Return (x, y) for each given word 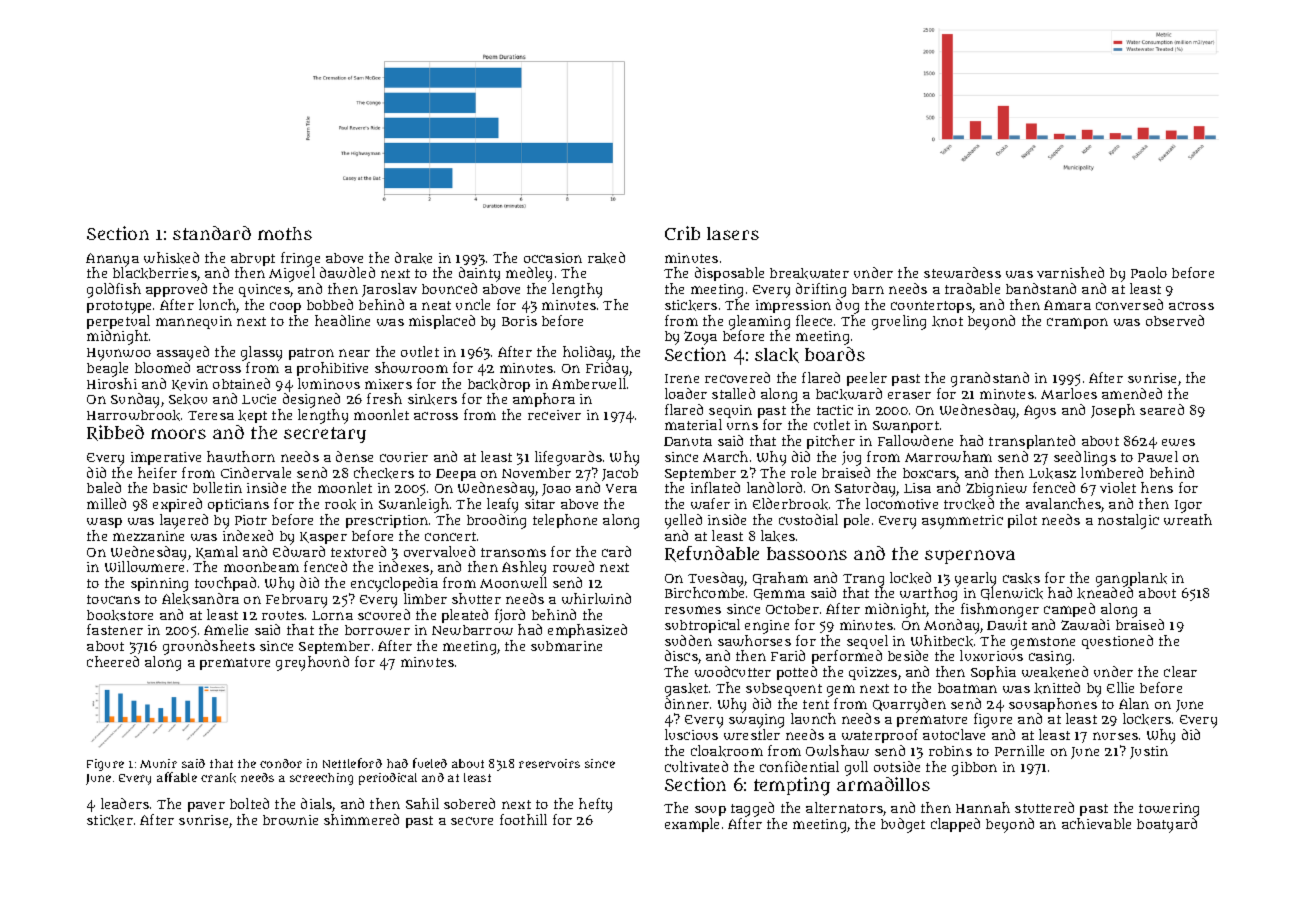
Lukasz (1052, 473)
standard (212, 233)
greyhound (312, 663)
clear (1180, 671)
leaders (125, 803)
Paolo (1149, 272)
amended (1132, 393)
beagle (107, 369)
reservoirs (549, 763)
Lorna (332, 615)
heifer (157, 472)
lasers (733, 233)
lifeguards (568, 458)
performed (847, 657)
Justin (1149, 752)
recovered (737, 377)
